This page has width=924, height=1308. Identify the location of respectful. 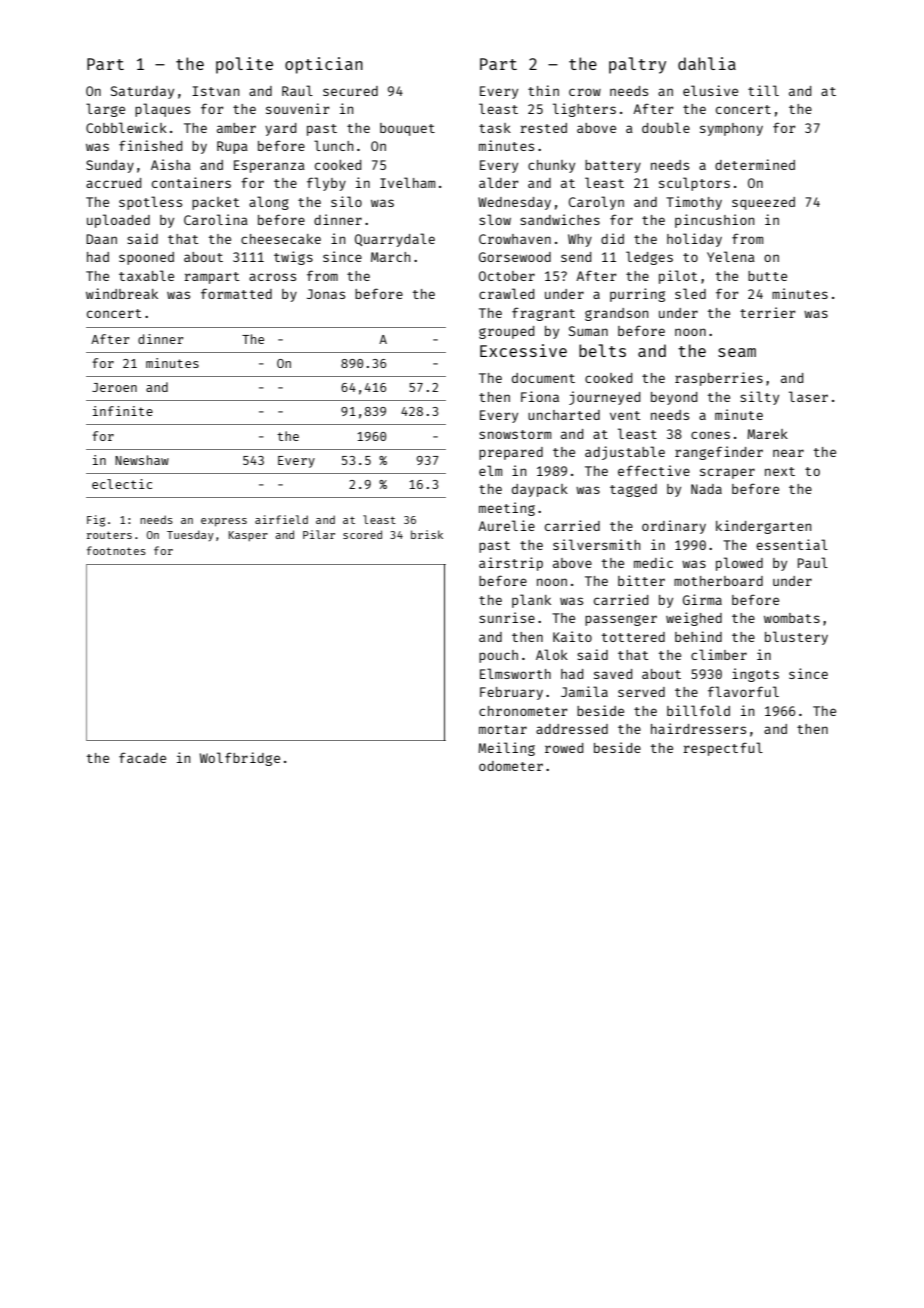
(723, 749).
